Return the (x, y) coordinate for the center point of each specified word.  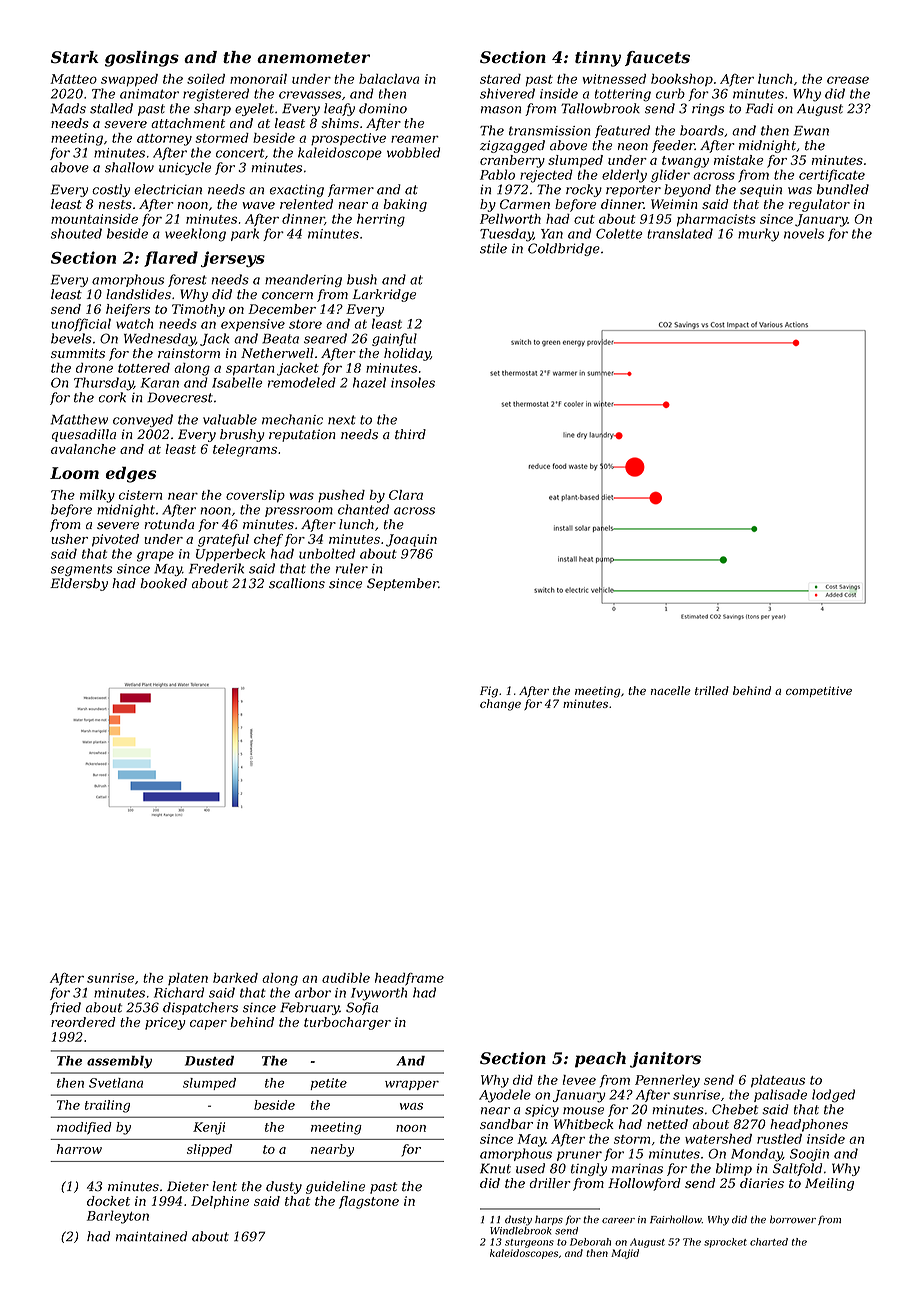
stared (500, 79)
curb (670, 93)
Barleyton (118, 1217)
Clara (406, 495)
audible (346, 978)
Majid (625, 1254)
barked (235, 978)
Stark (75, 57)
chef (268, 540)
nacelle (671, 690)
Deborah (590, 1242)
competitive (819, 691)
